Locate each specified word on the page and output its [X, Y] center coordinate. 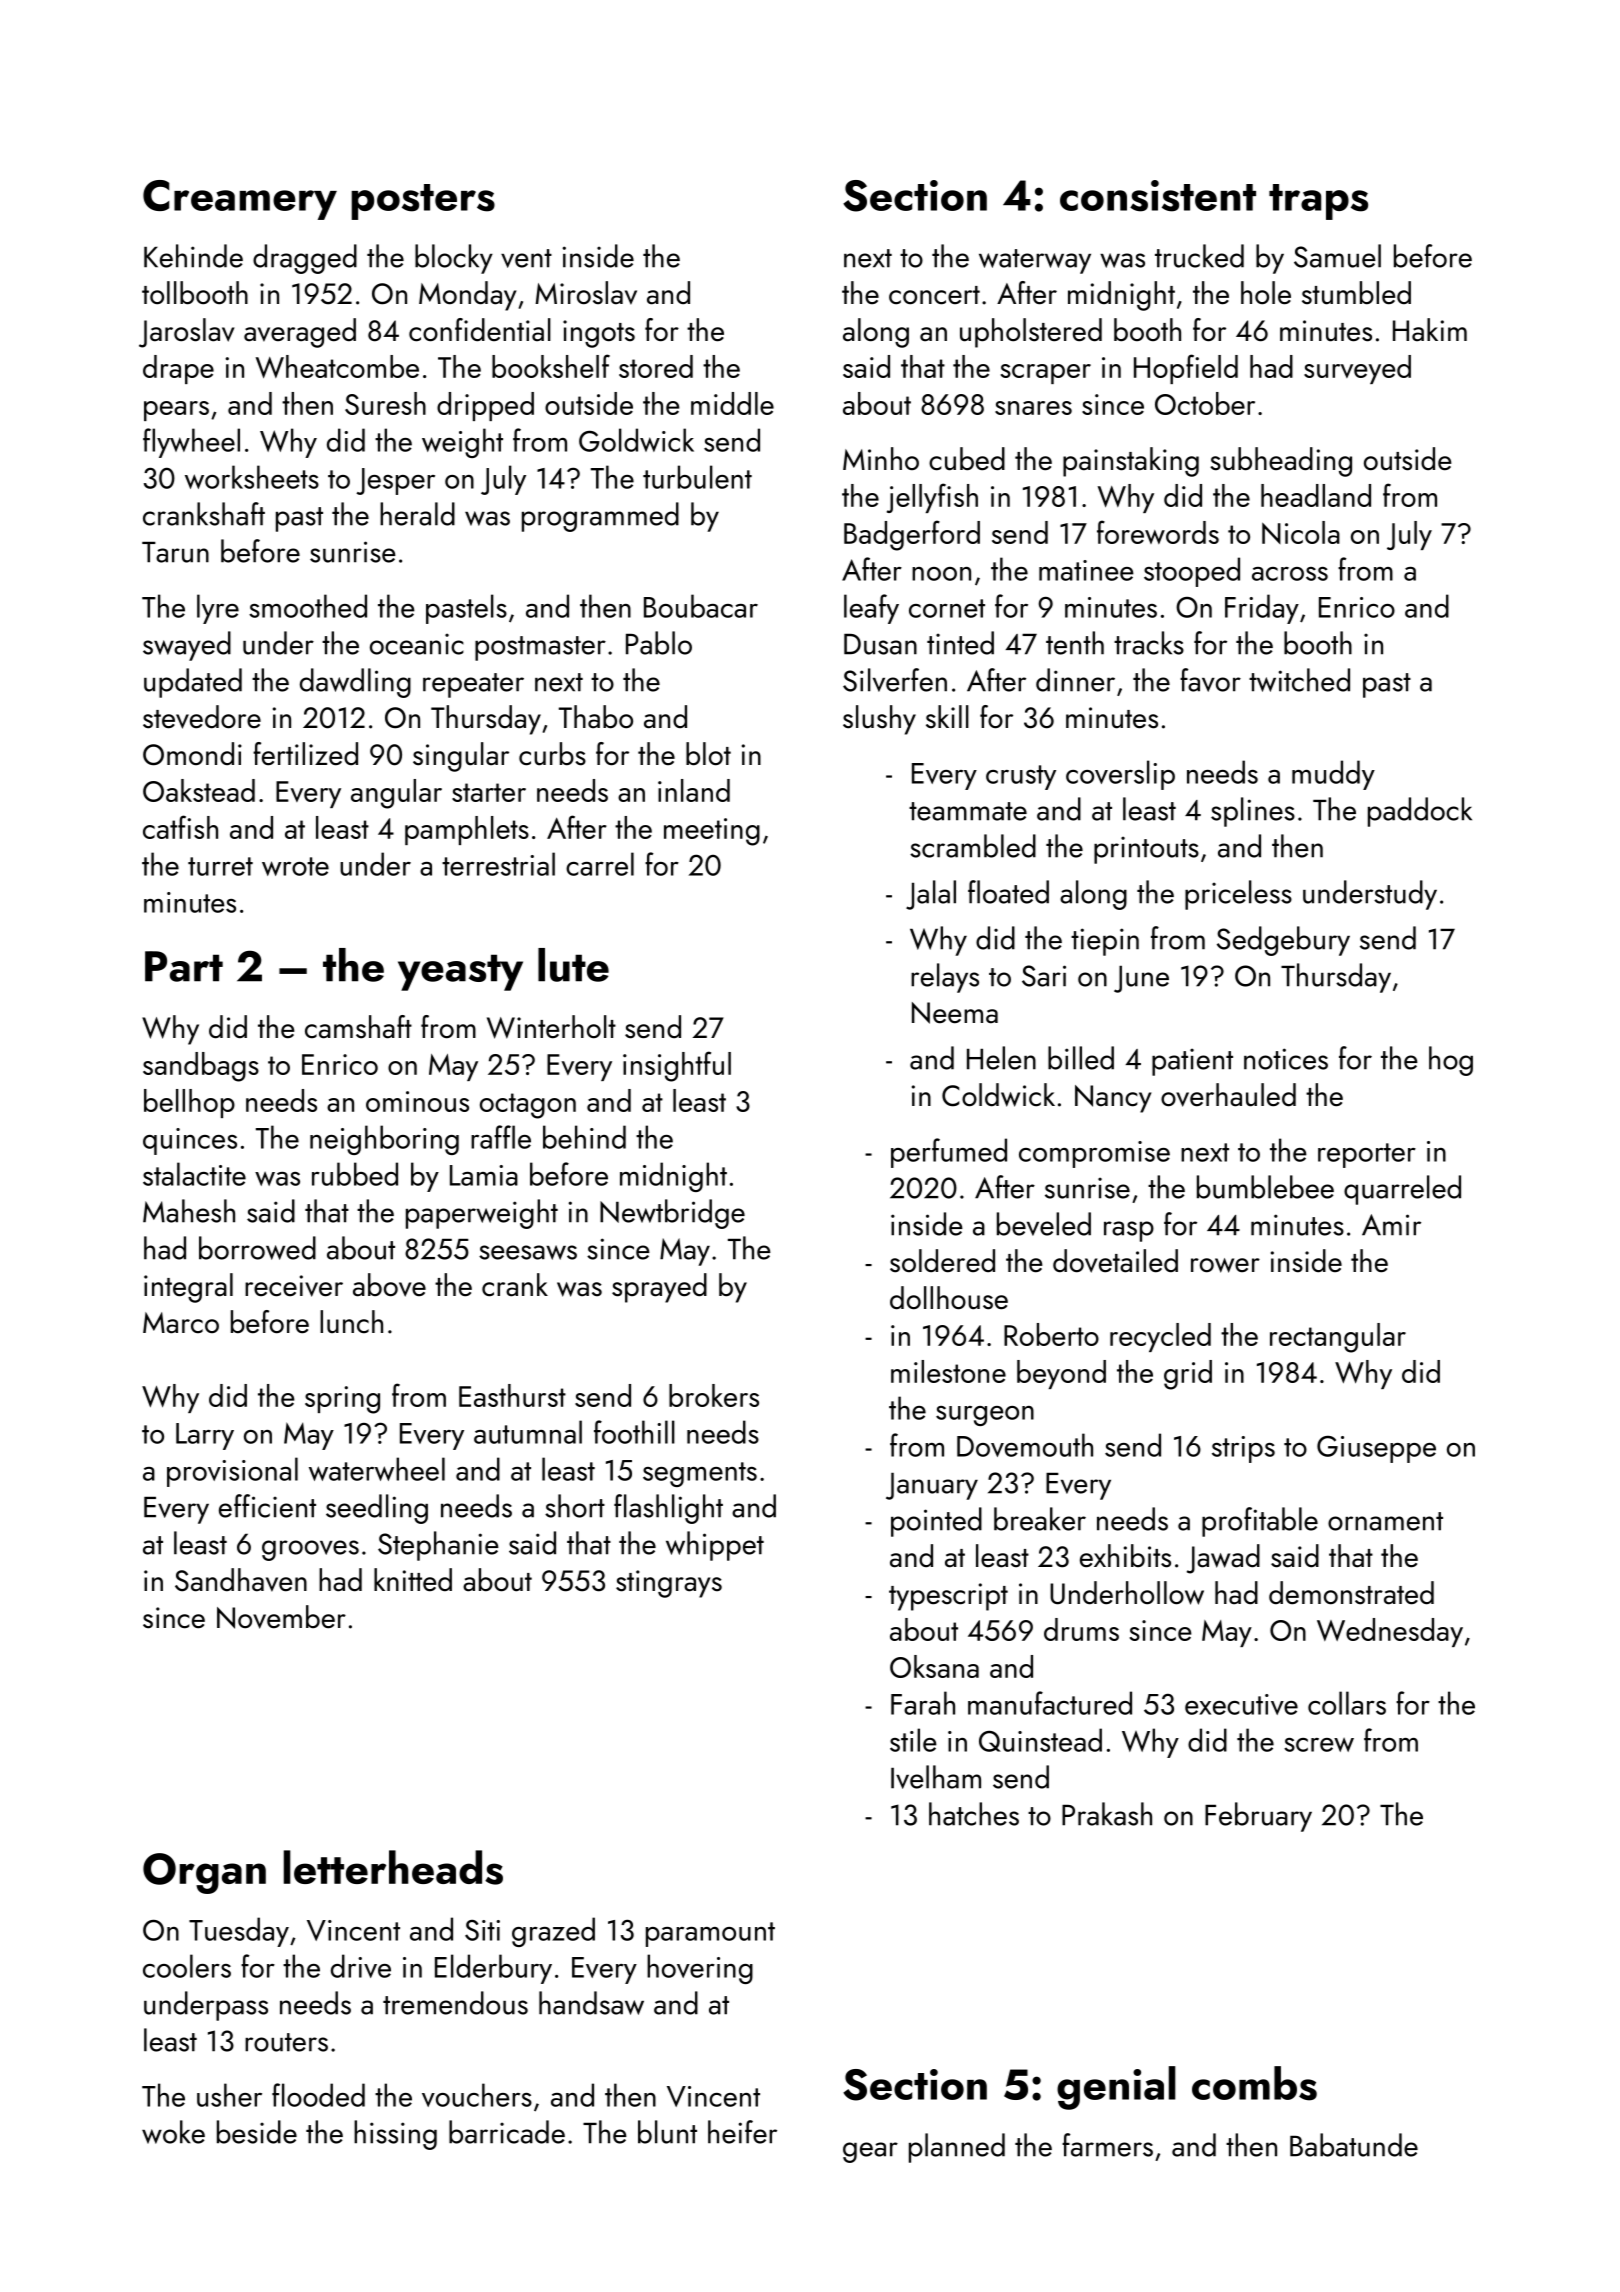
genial [1116, 2088]
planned [957, 2148]
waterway [1035, 261]
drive [361, 1966]
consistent [1158, 196]
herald [417, 514]
